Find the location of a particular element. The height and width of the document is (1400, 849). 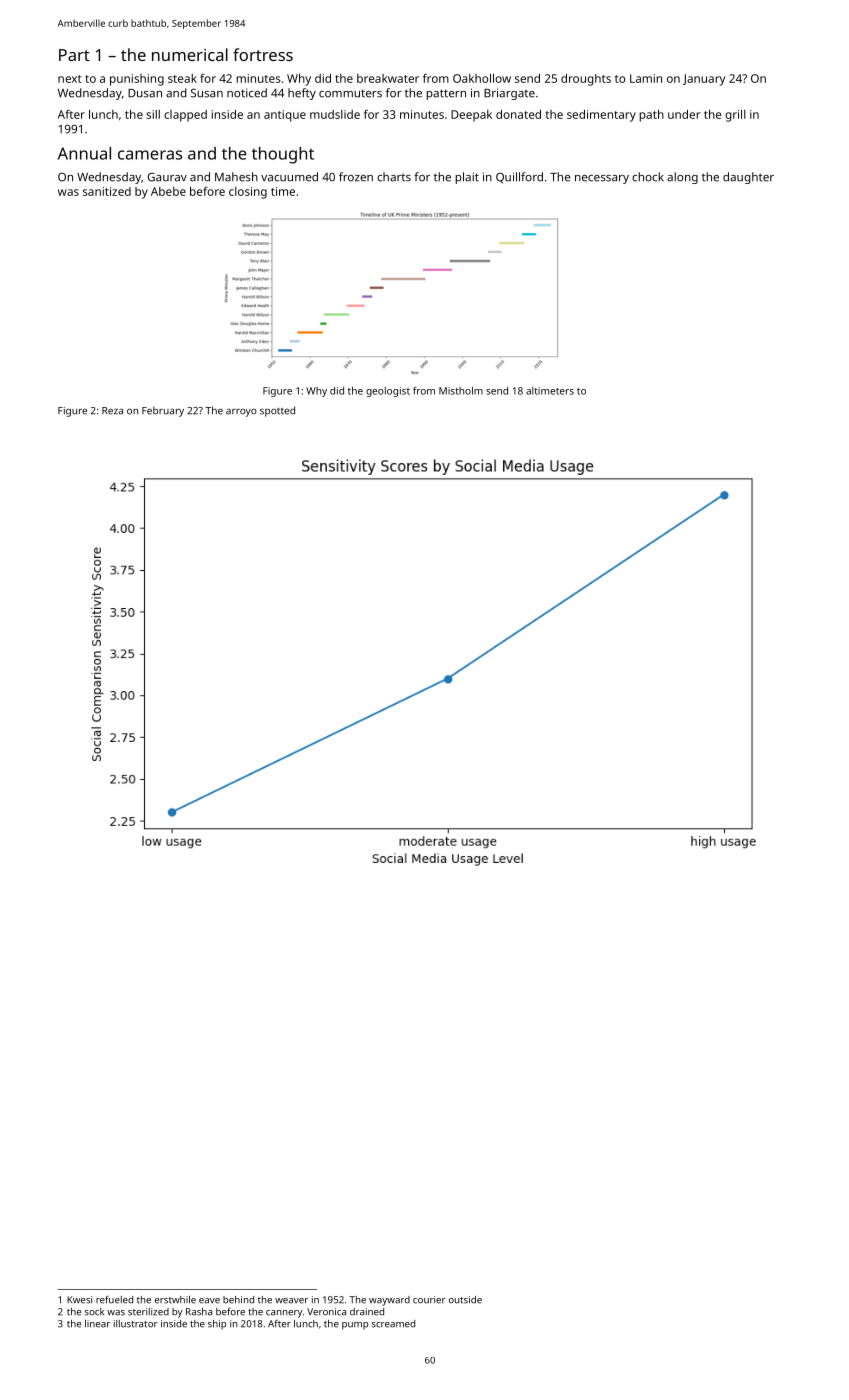

Mistholm is located at coordinates (461, 391).
